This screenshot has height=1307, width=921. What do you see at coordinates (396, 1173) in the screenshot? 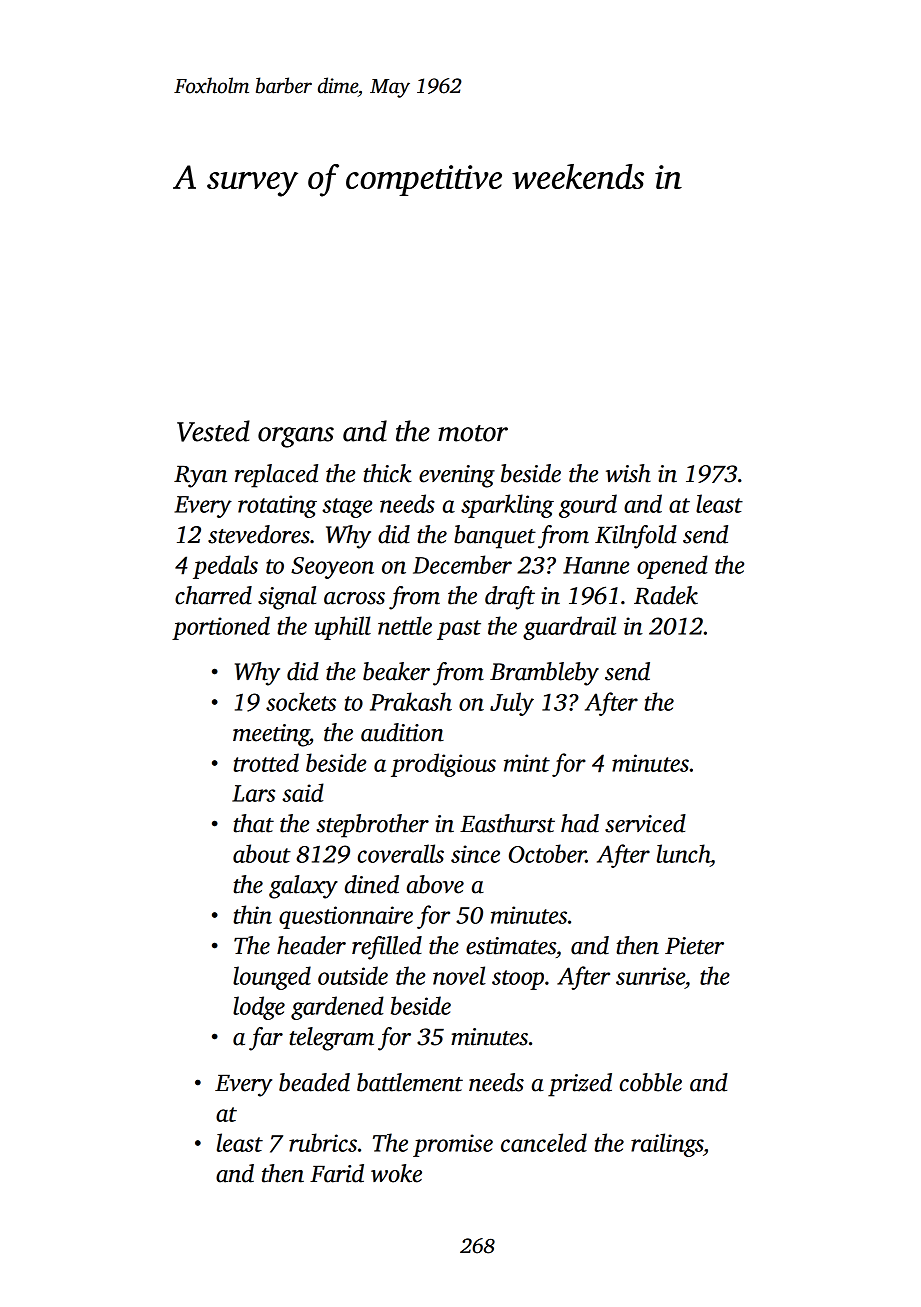
I see `woke` at bounding box center [396, 1173].
